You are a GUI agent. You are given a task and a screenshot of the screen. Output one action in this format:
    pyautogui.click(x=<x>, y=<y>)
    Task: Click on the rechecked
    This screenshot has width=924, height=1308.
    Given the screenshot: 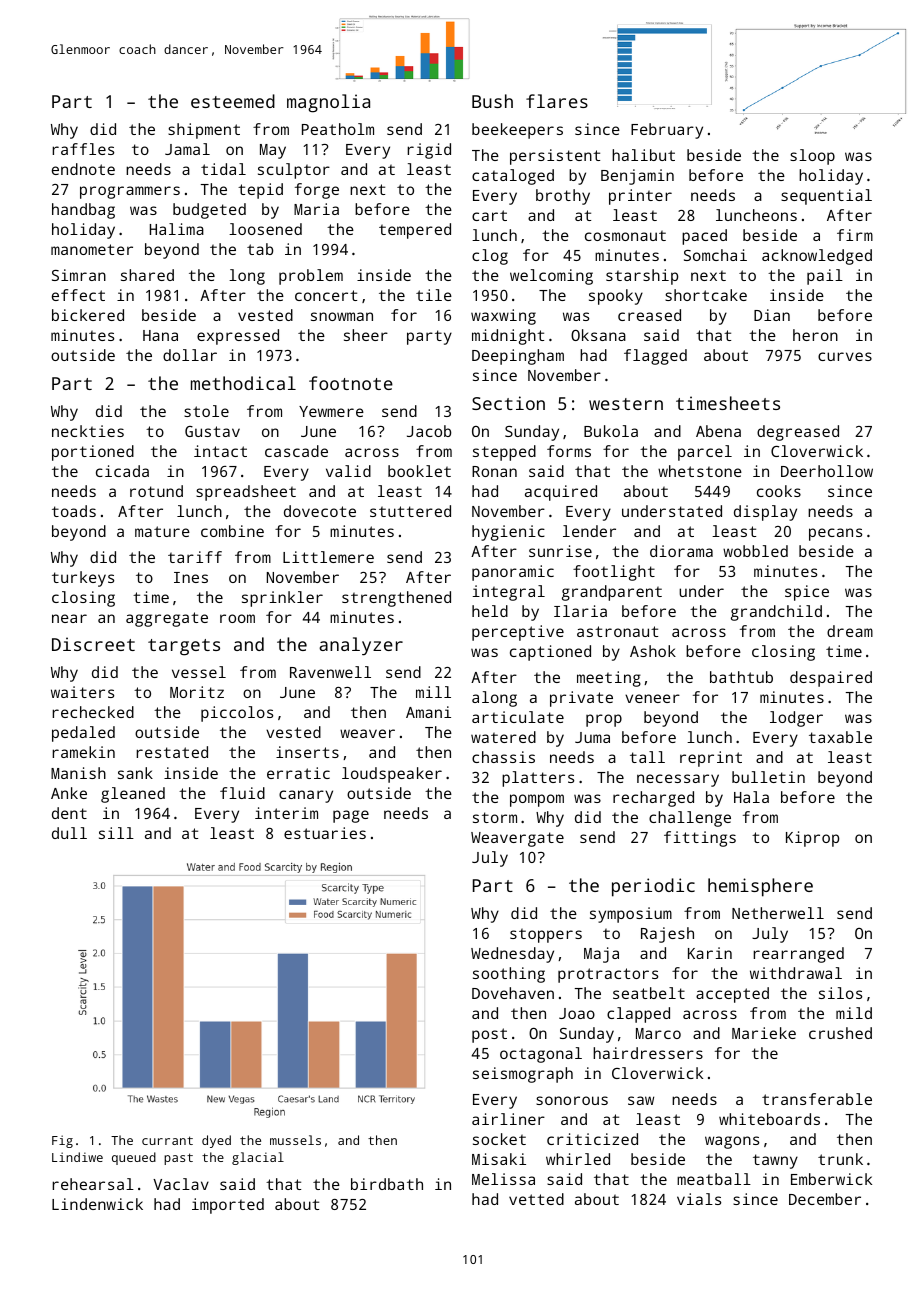 What is the action you would take?
    pyautogui.click(x=93, y=712)
